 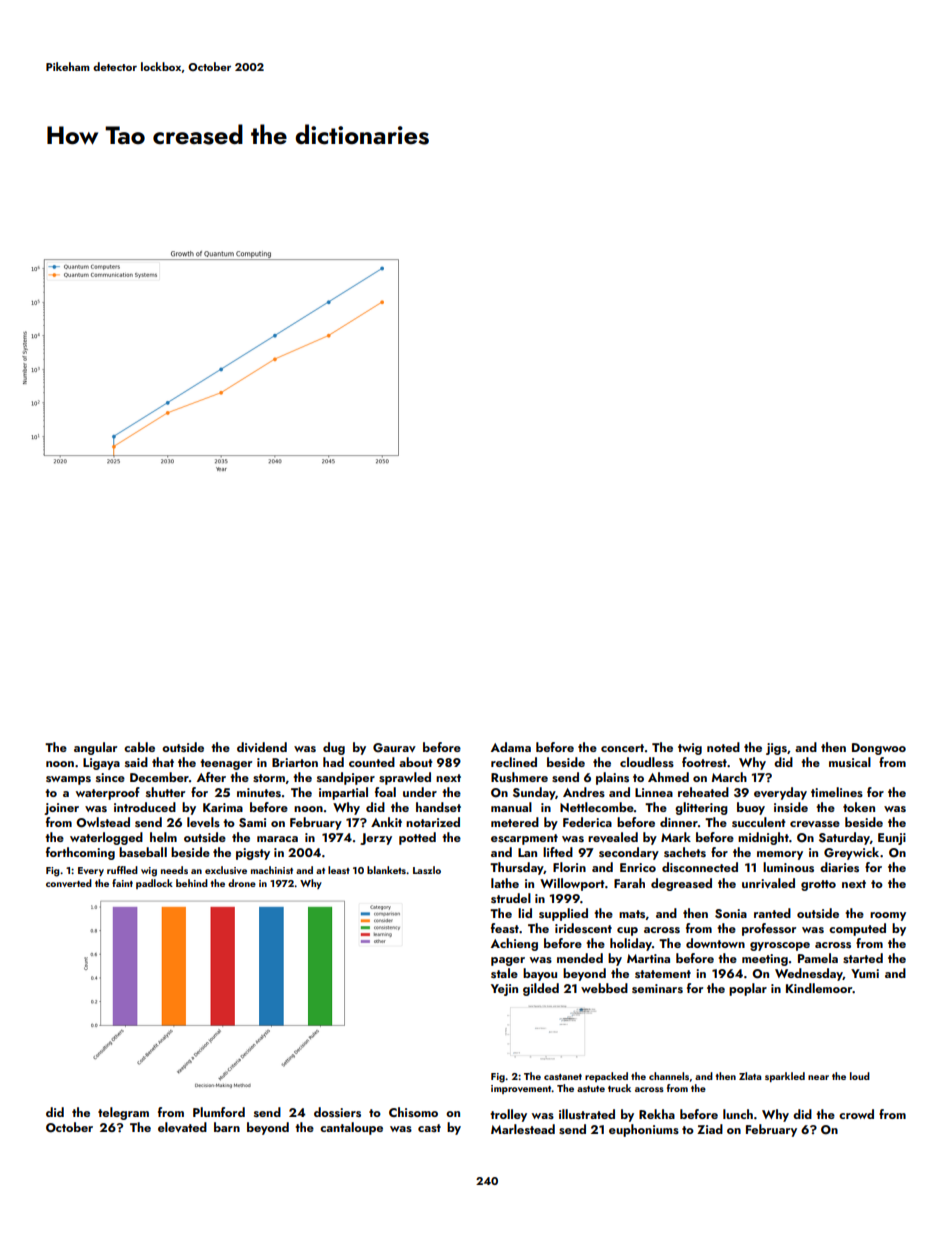 What do you see at coordinates (569, 867) in the screenshot?
I see `Florin` at bounding box center [569, 867].
